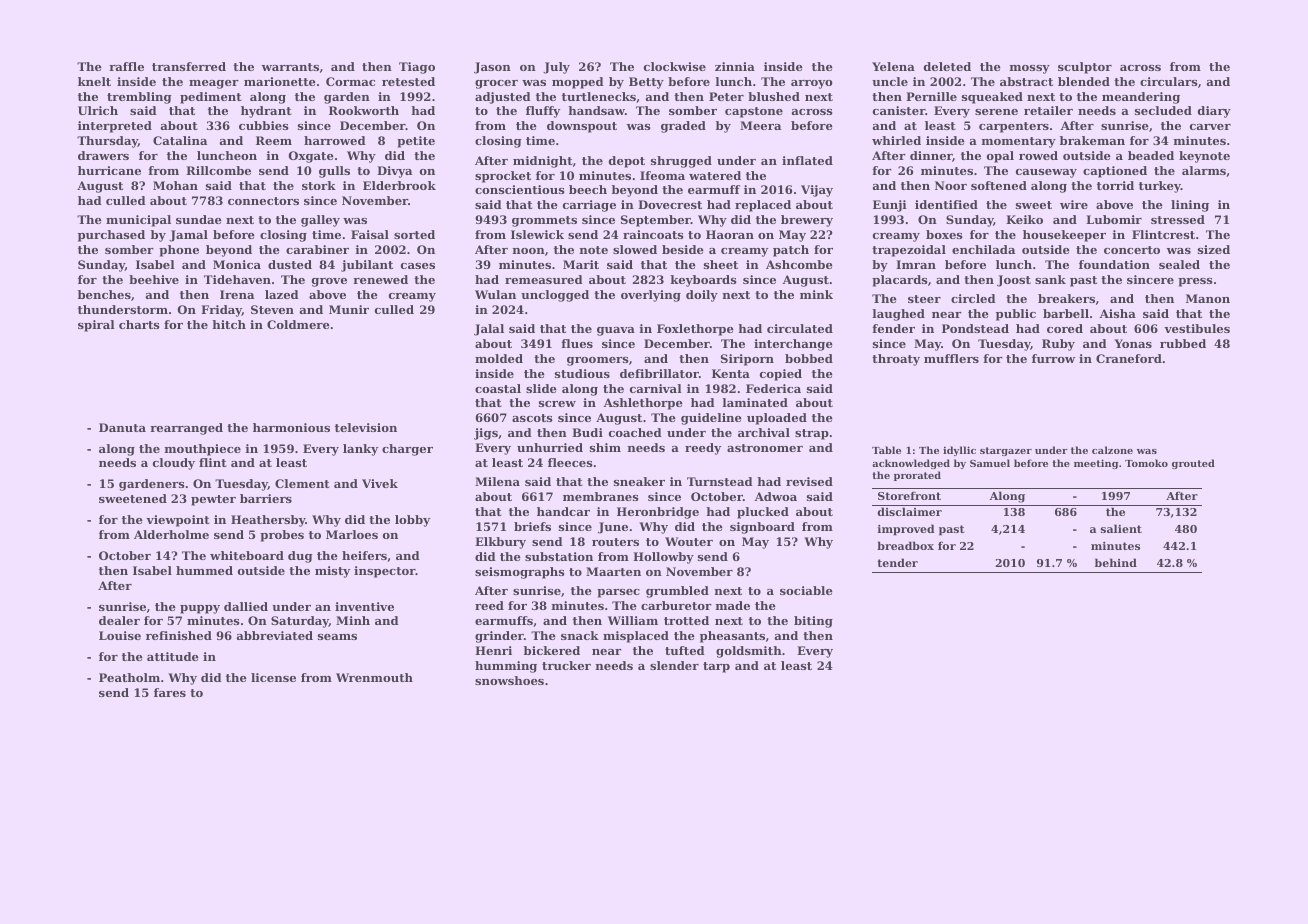 This image has height=924, width=1308. Describe the element at coordinates (813, 622) in the image. I see `biting` at that location.
